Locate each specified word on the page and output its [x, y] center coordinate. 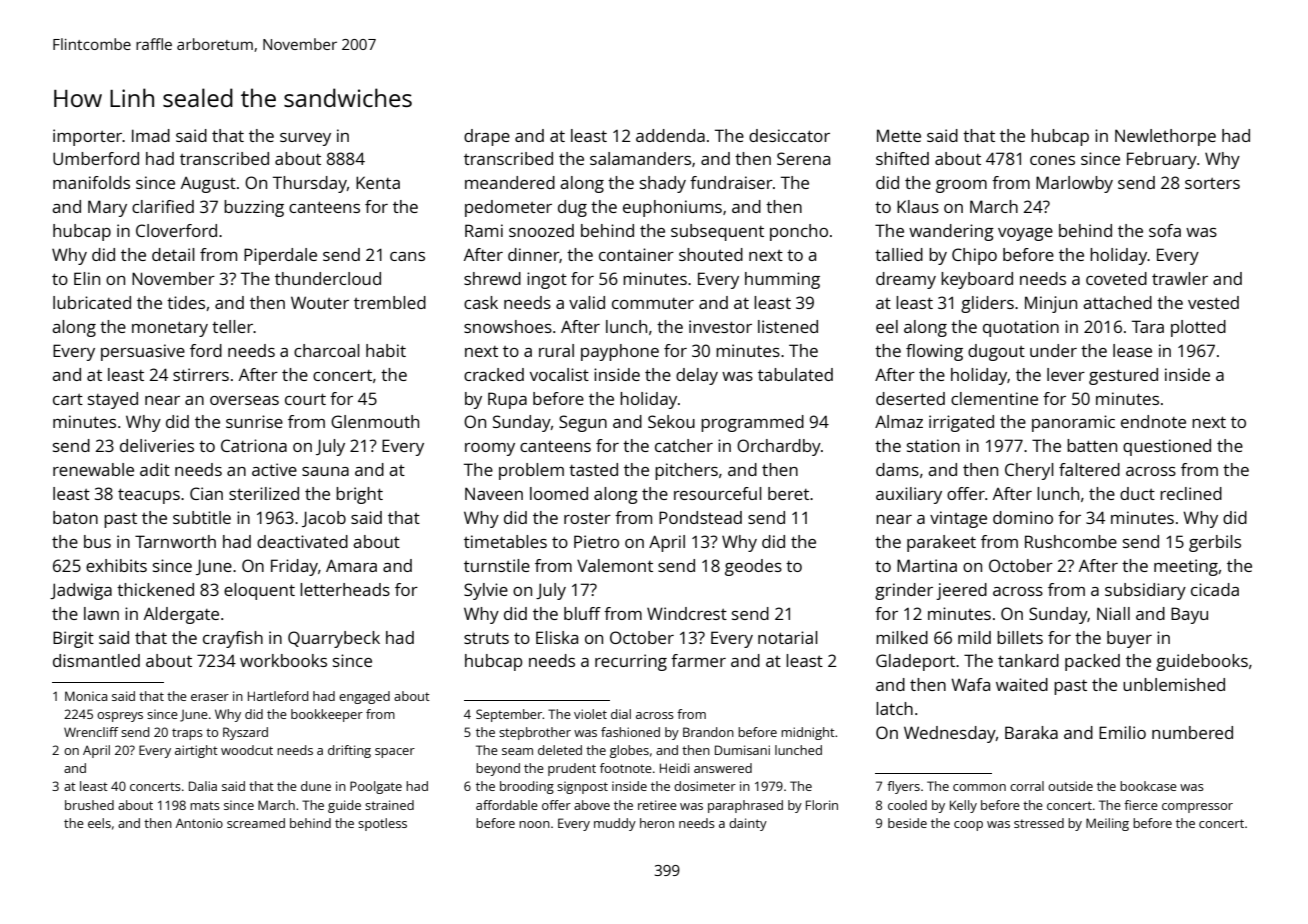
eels [99, 823]
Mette [899, 135]
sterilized [264, 493]
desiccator [789, 135]
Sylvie [486, 591]
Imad [151, 135]
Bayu [1189, 615]
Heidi [674, 768]
